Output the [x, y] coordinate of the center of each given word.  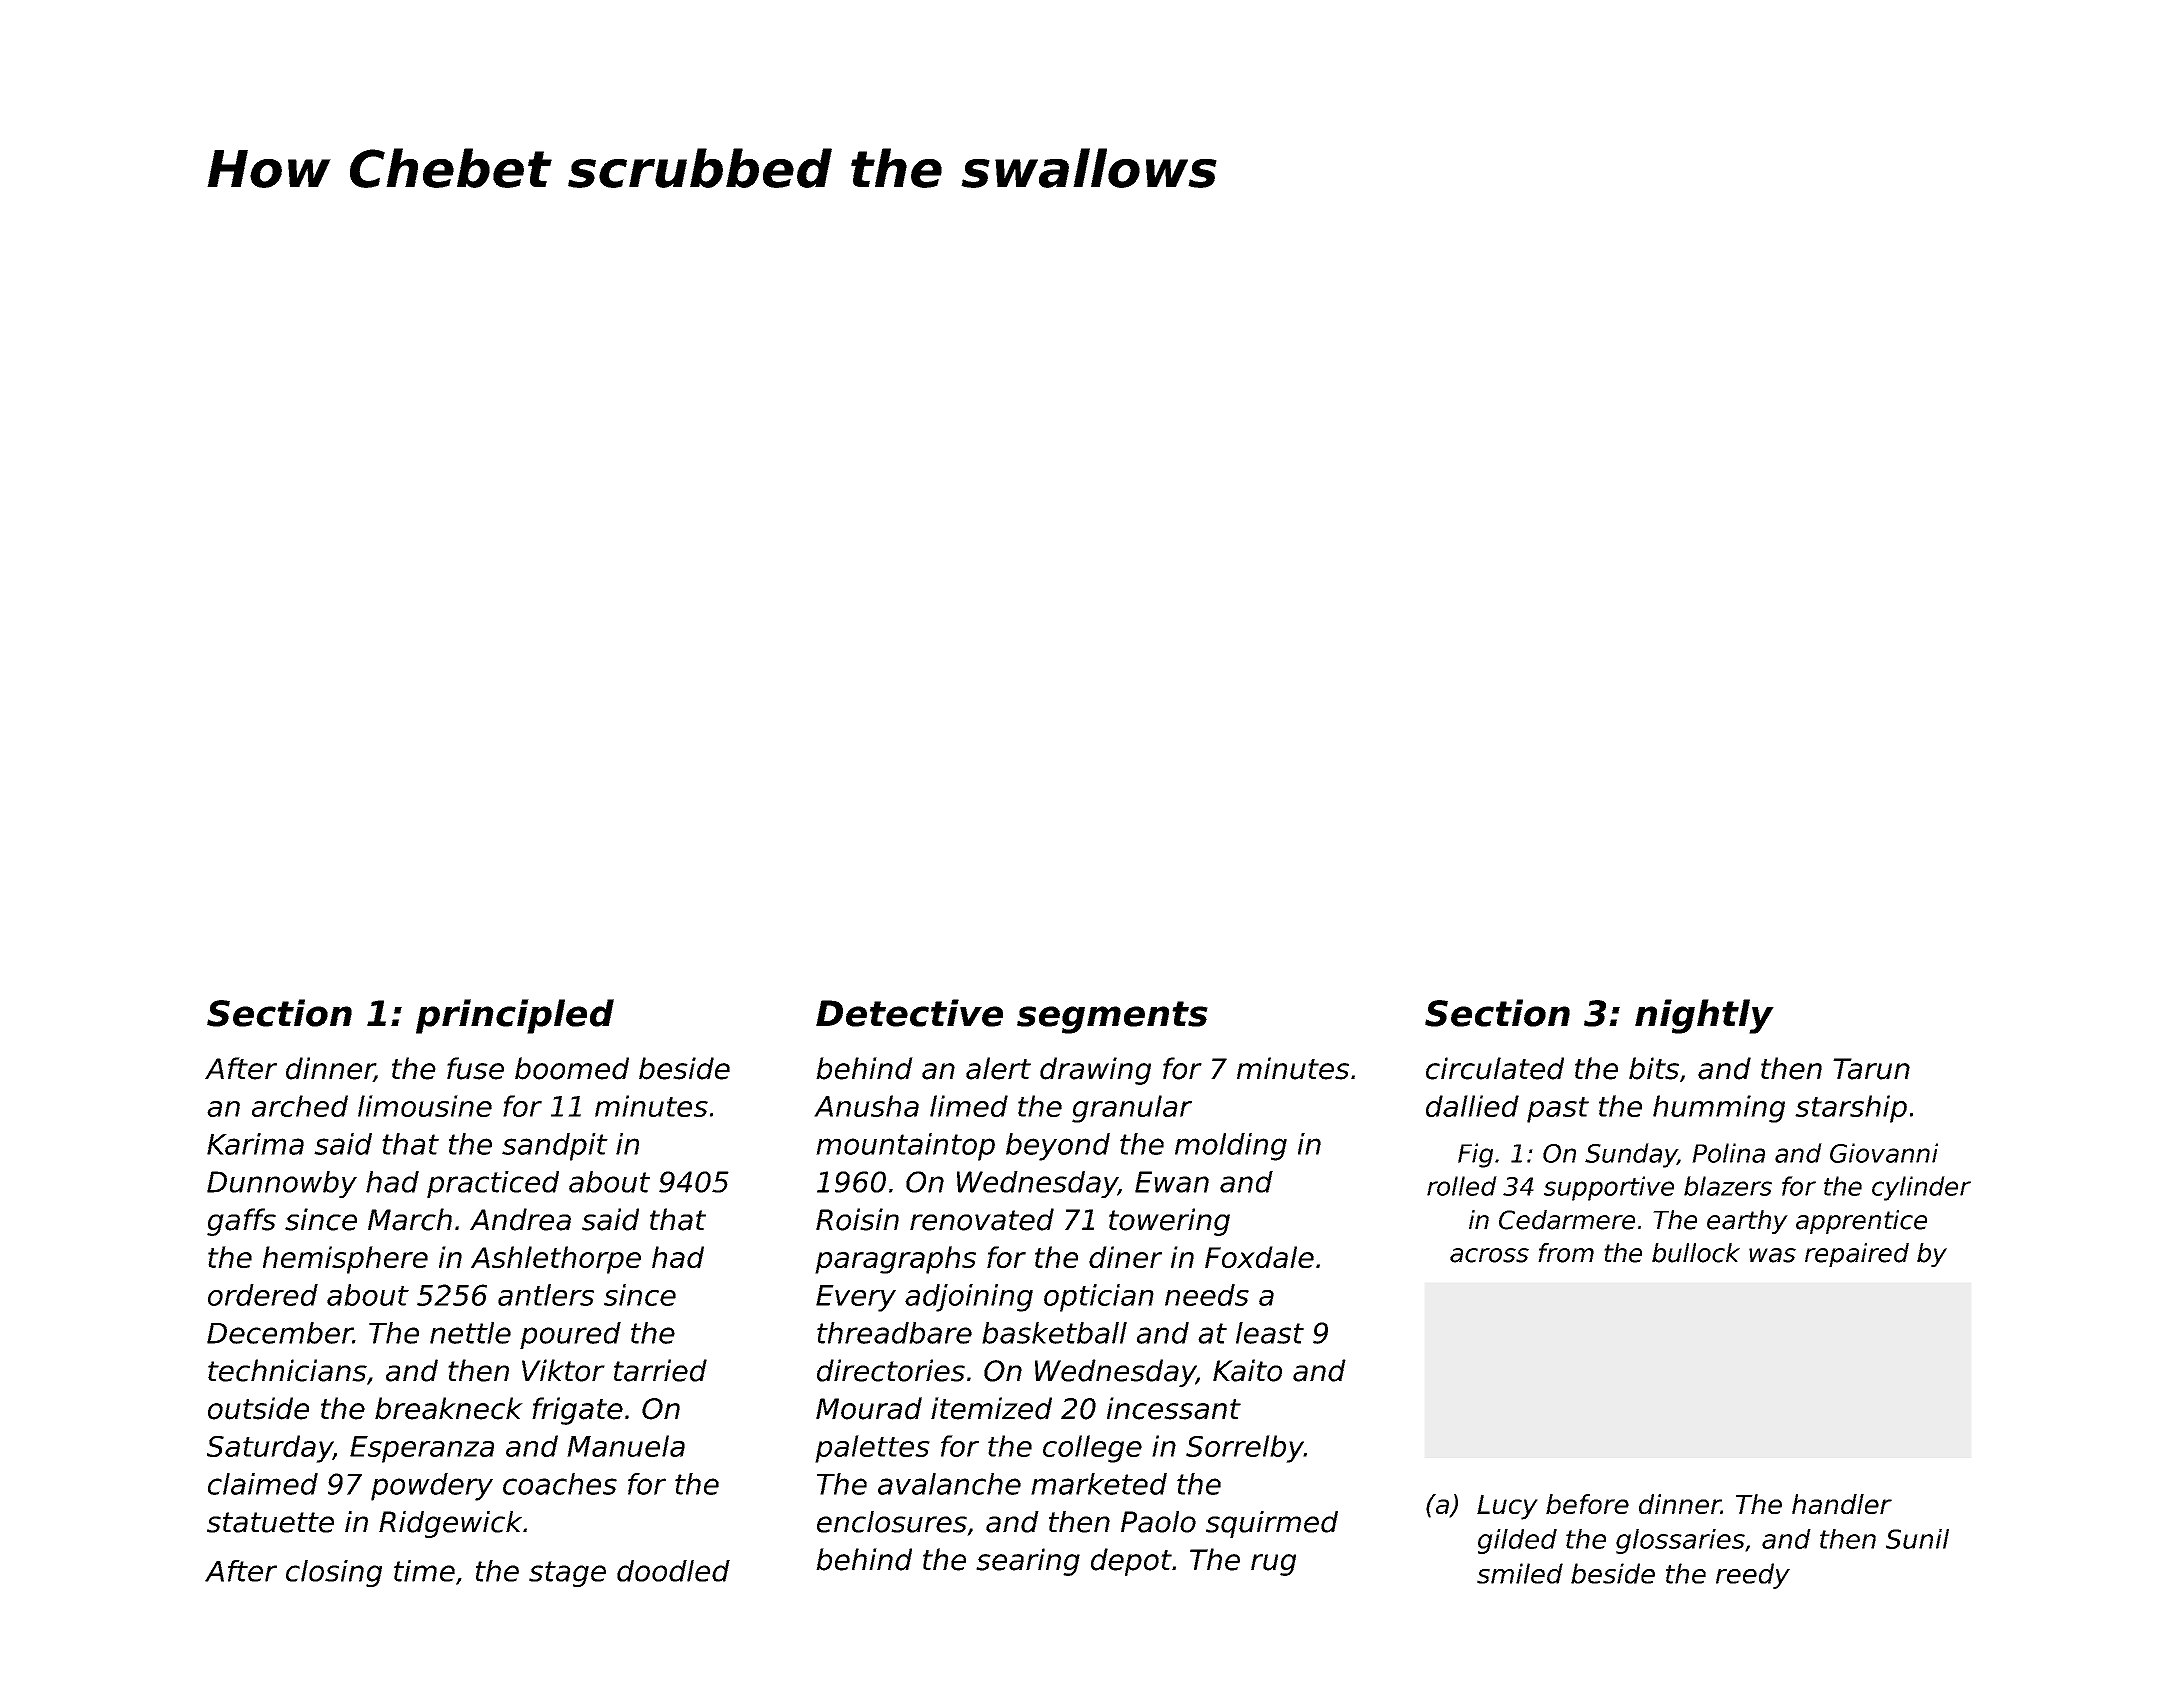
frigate [577, 1411]
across [1489, 1255]
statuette [270, 1522]
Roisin [857, 1219]
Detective [909, 1013]
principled [515, 1016]
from [1566, 1253]
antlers [546, 1295]
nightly [1704, 1016]
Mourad [869, 1408]
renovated [982, 1219]
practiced [493, 1184]
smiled [1520, 1573]
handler [1842, 1504]
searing [1028, 1562]
